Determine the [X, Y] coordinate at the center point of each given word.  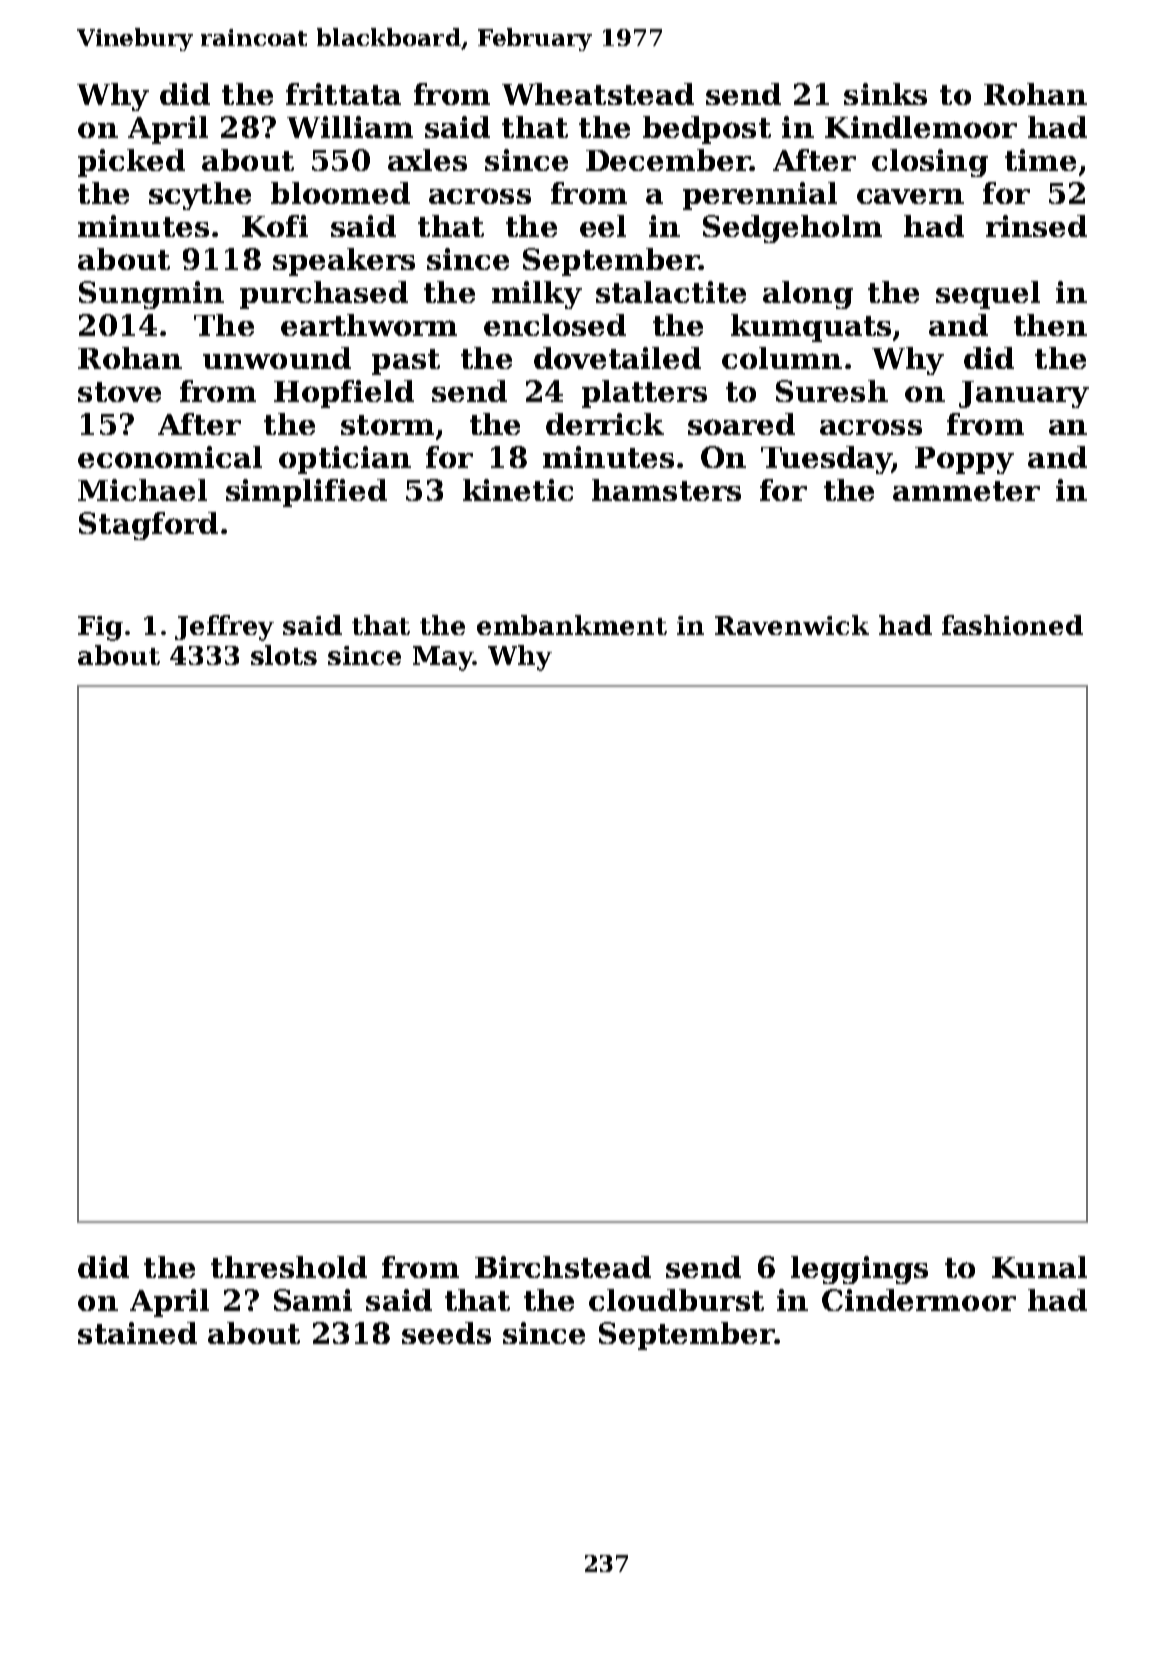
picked [131, 163]
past [406, 362]
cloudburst [676, 1300]
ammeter [966, 491]
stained [137, 1333]
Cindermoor [919, 1300]
